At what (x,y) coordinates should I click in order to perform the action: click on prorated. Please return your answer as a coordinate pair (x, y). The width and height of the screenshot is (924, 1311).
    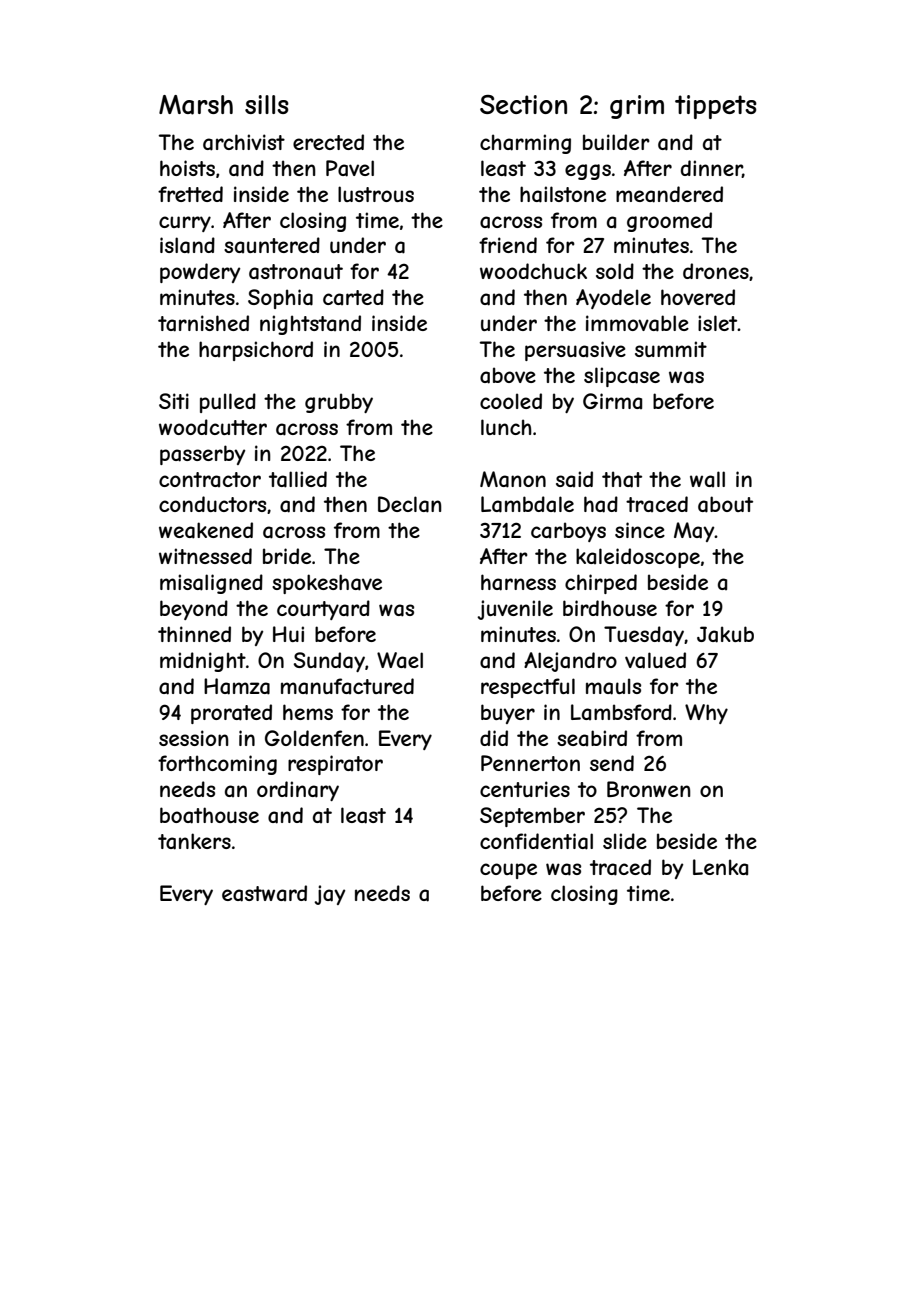
    Looking at the image, I should click on (231, 714).
